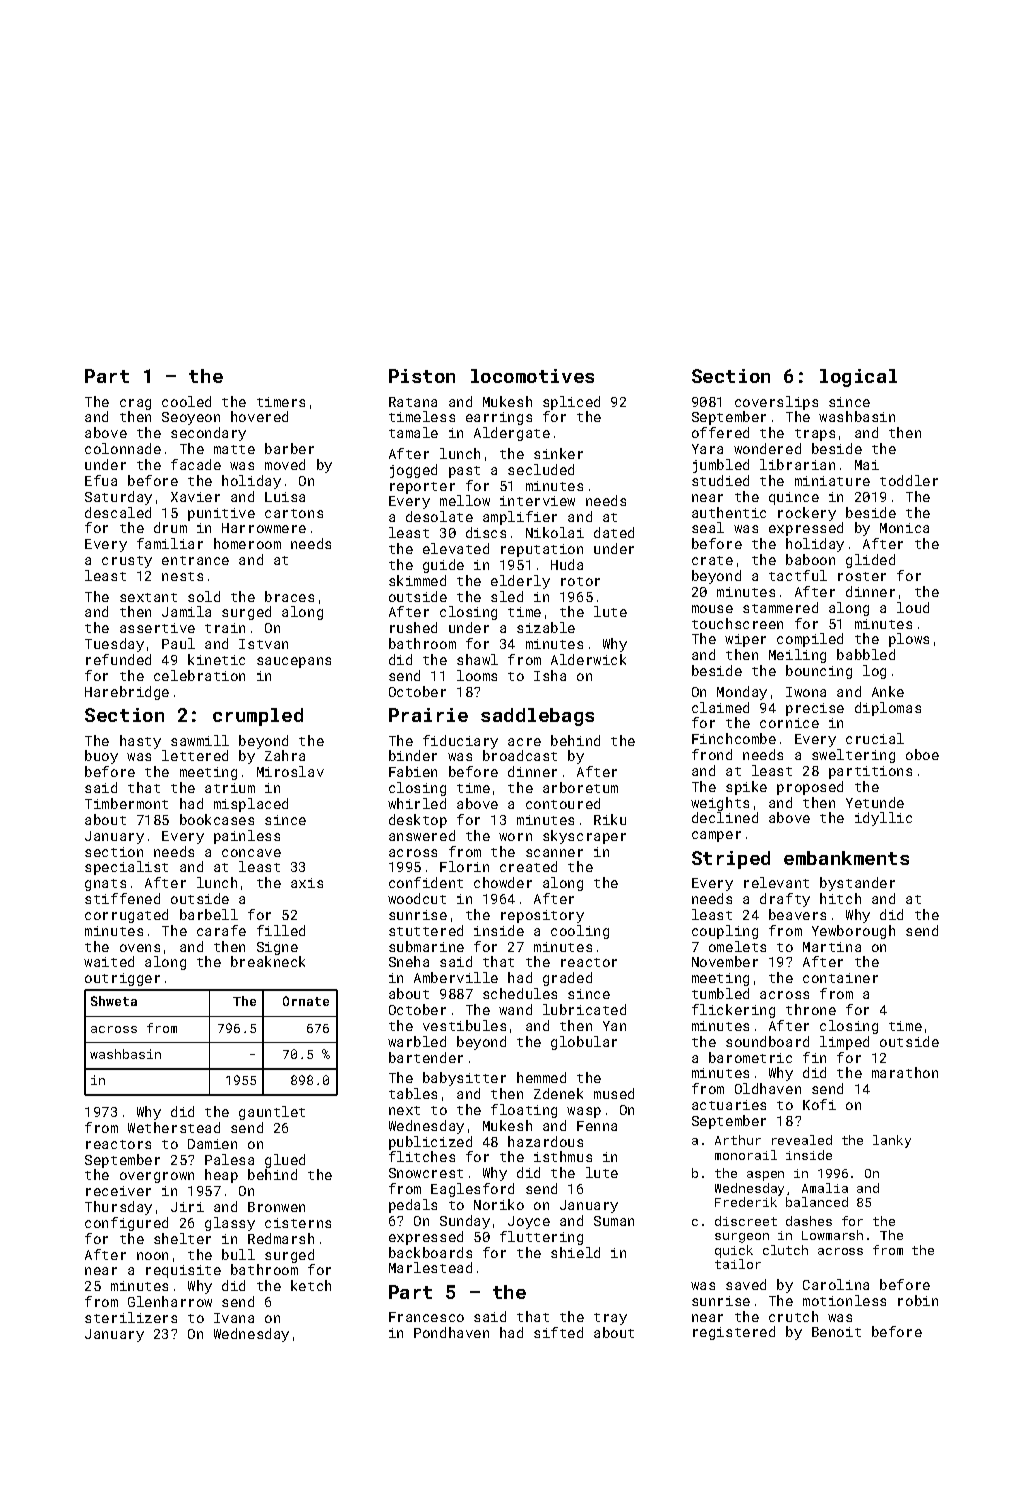 The height and width of the screenshot is (1489, 1028). What do you see at coordinates (542, 550) in the screenshot?
I see `reputation` at bounding box center [542, 550].
